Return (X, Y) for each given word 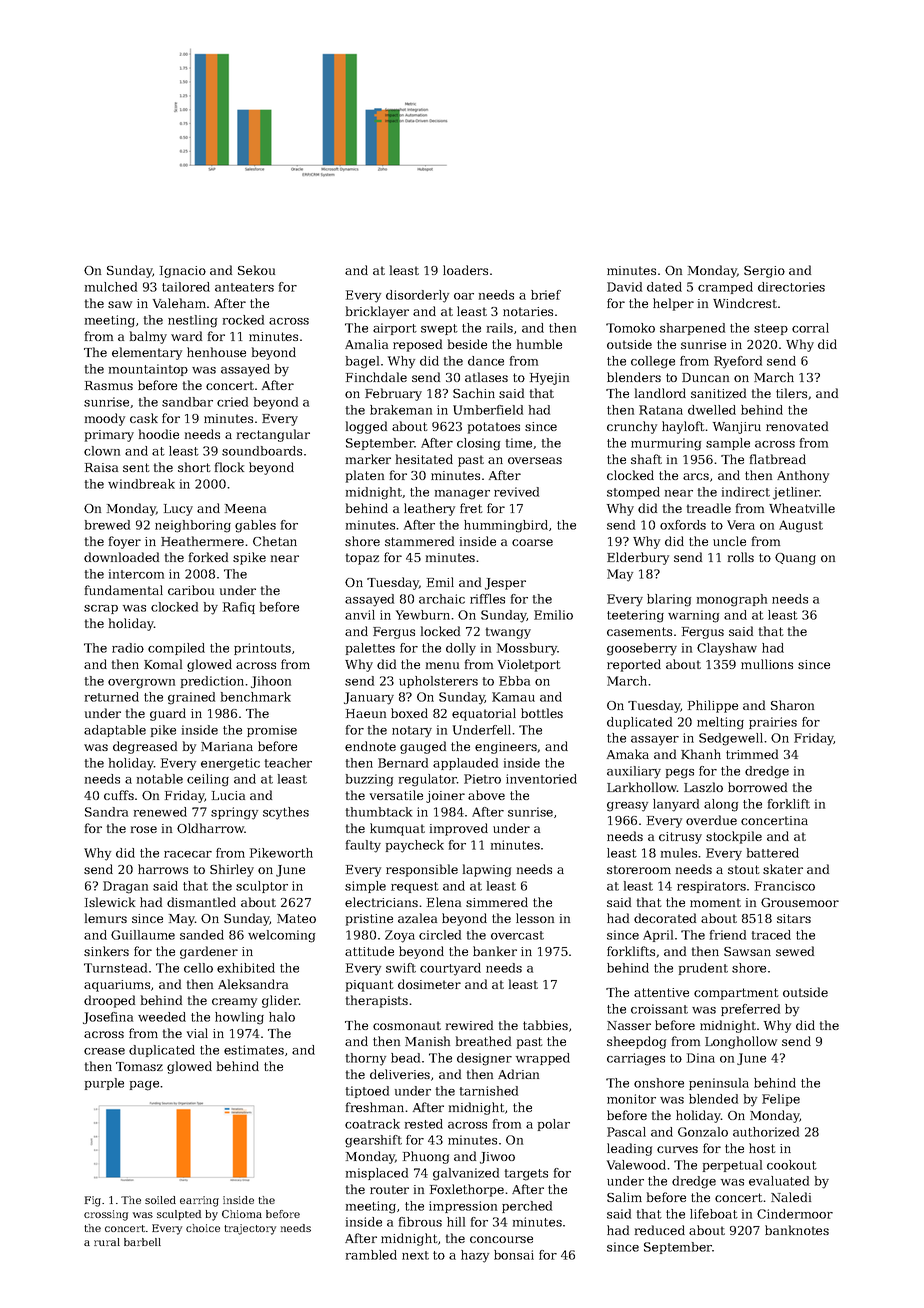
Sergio (764, 272)
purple (104, 1084)
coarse (532, 542)
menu (442, 665)
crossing (106, 1215)
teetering (635, 616)
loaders (465, 270)
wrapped (543, 1059)
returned (112, 697)
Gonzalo (703, 1132)
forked (208, 557)
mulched (111, 287)
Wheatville (802, 508)
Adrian (518, 1074)
